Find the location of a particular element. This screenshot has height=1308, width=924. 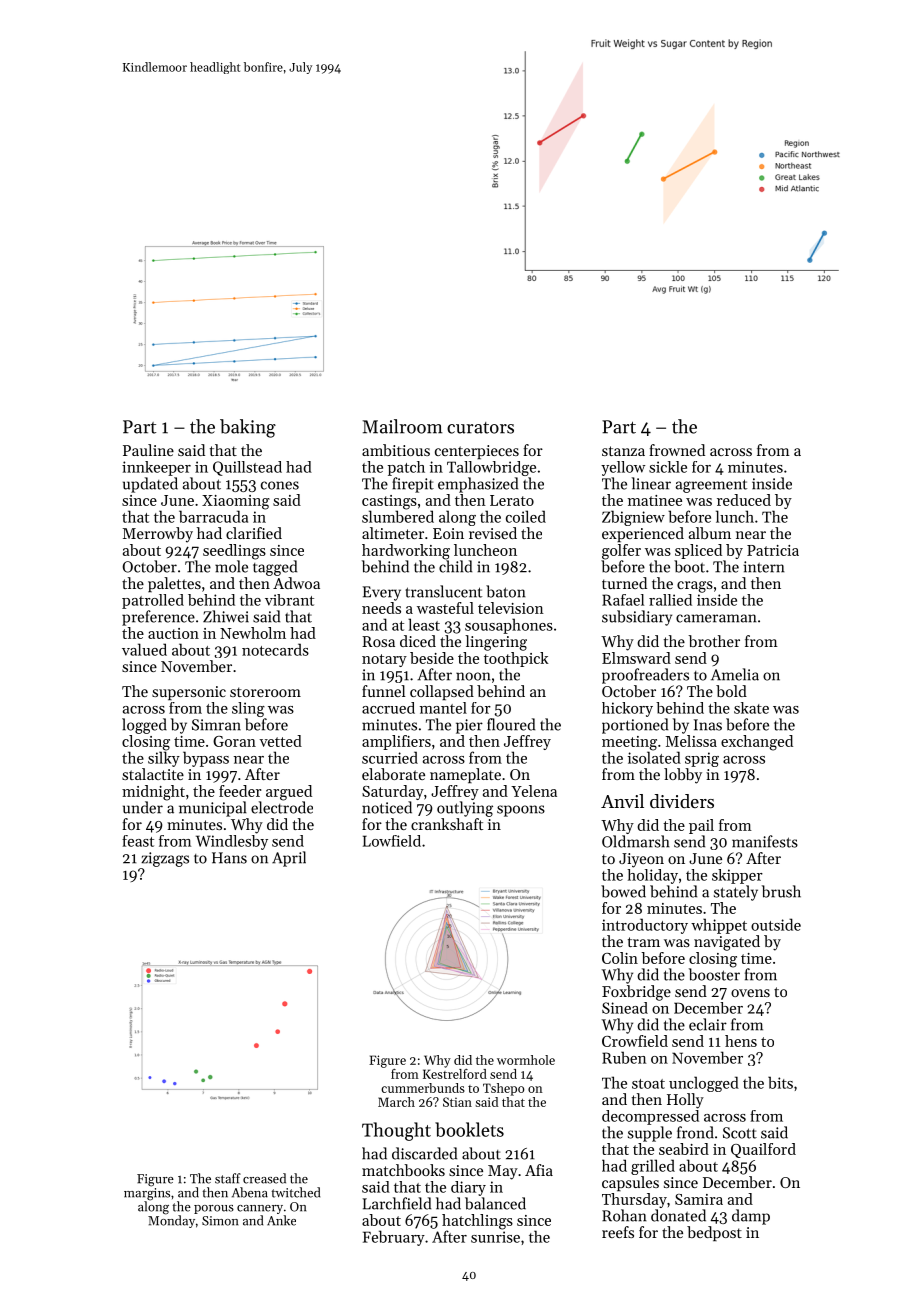

Hans is located at coordinates (229, 858).
